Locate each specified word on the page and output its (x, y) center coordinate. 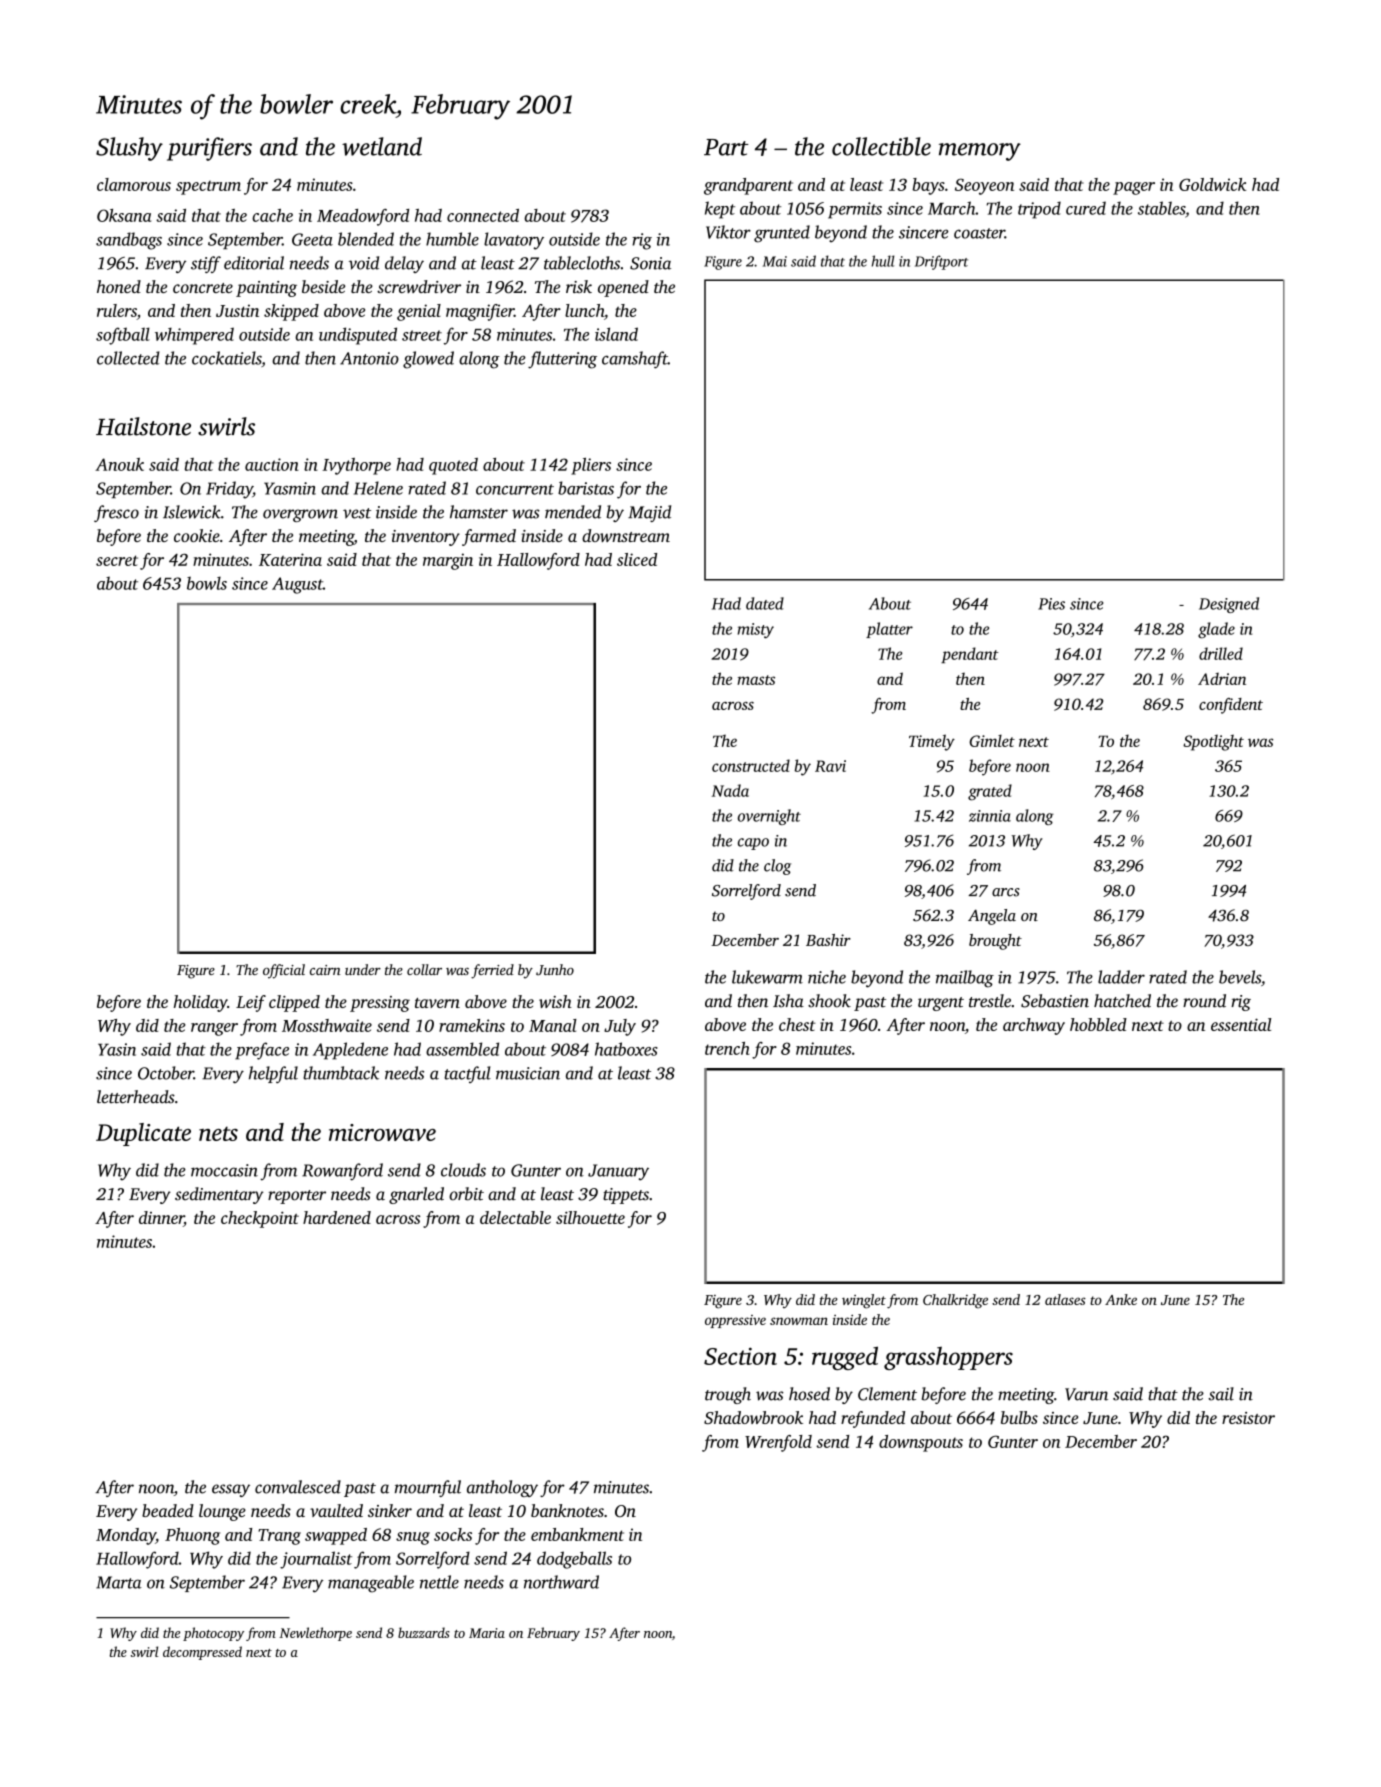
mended (573, 512)
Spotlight (1213, 743)
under (363, 969)
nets (218, 1133)
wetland (382, 146)
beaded (168, 1510)
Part (726, 147)
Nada (730, 790)
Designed (1229, 605)
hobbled (1098, 1024)
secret (117, 560)
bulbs (1019, 1417)
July (620, 1027)
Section (740, 1356)
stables (1161, 208)
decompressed (202, 1653)
